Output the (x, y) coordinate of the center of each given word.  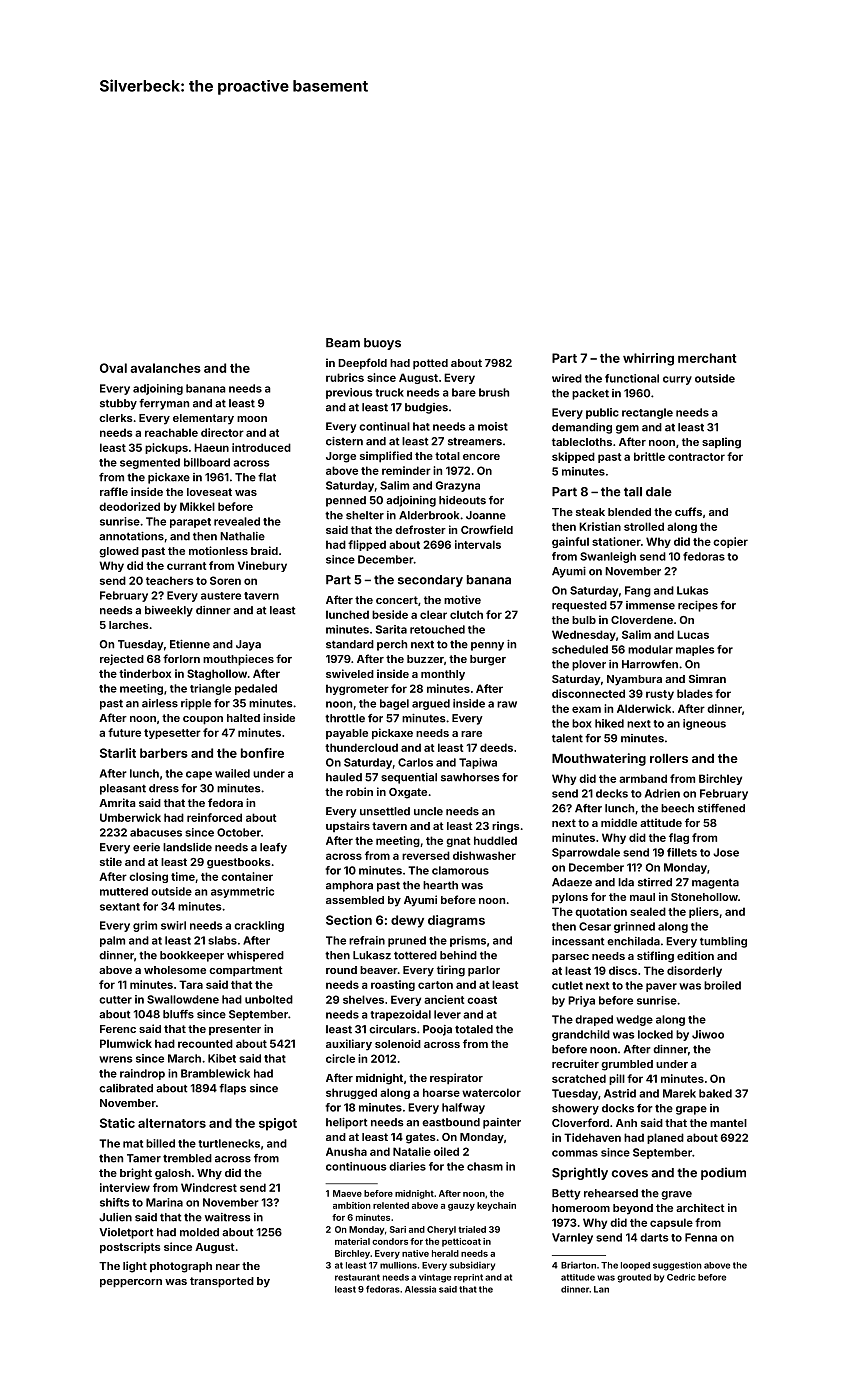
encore (481, 457)
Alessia (420, 1289)
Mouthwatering (599, 759)
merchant (707, 358)
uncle (428, 811)
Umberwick (130, 817)
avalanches (165, 368)
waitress (228, 1217)
